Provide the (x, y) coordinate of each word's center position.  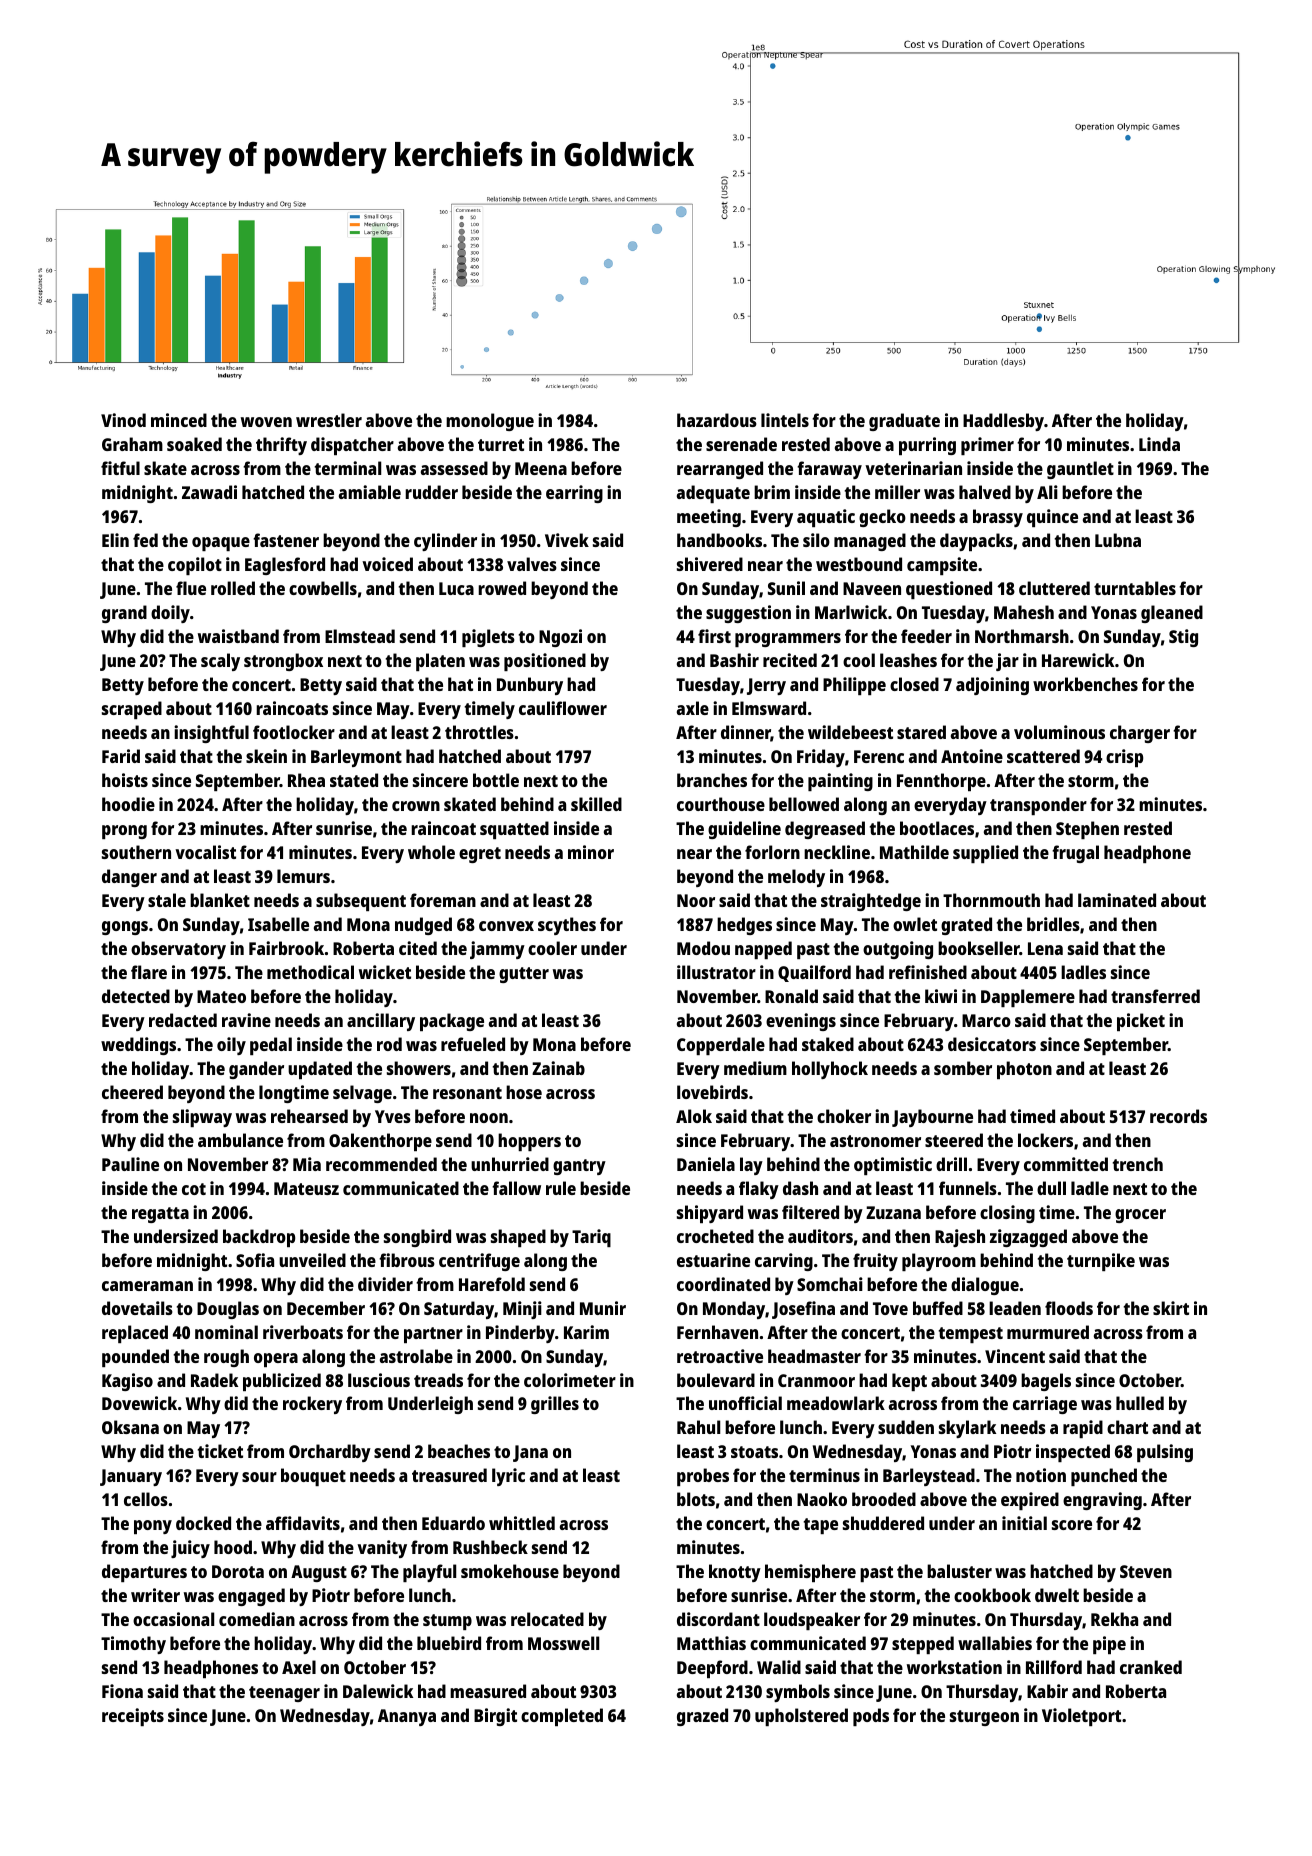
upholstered (801, 1717)
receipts (133, 1717)
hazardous (717, 420)
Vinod (123, 420)
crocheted (715, 1236)
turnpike (1101, 1262)
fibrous (407, 1260)
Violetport (1081, 1717)
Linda (1159, 444)
